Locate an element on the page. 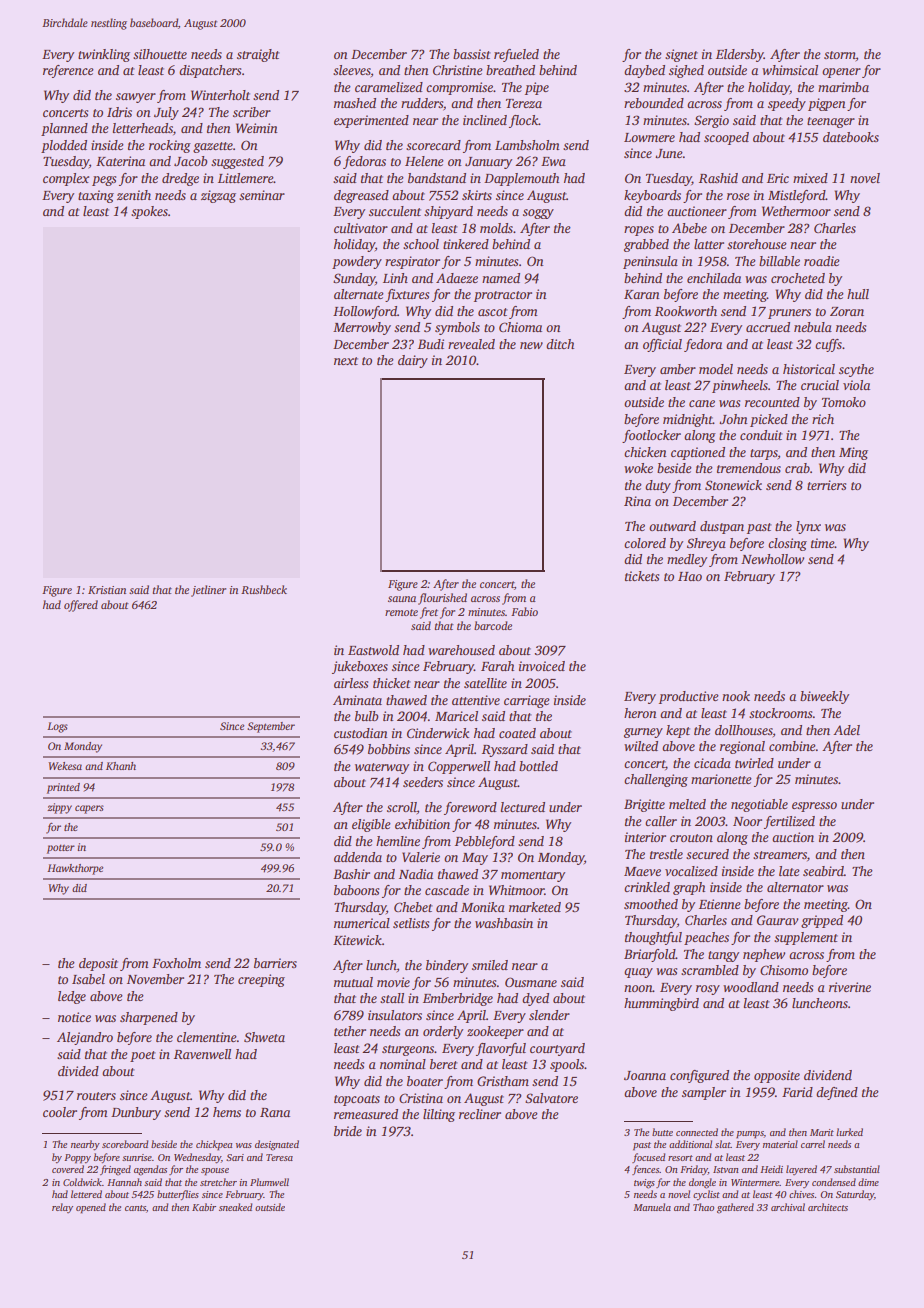  relay is located at coordinates (62, 1208).
